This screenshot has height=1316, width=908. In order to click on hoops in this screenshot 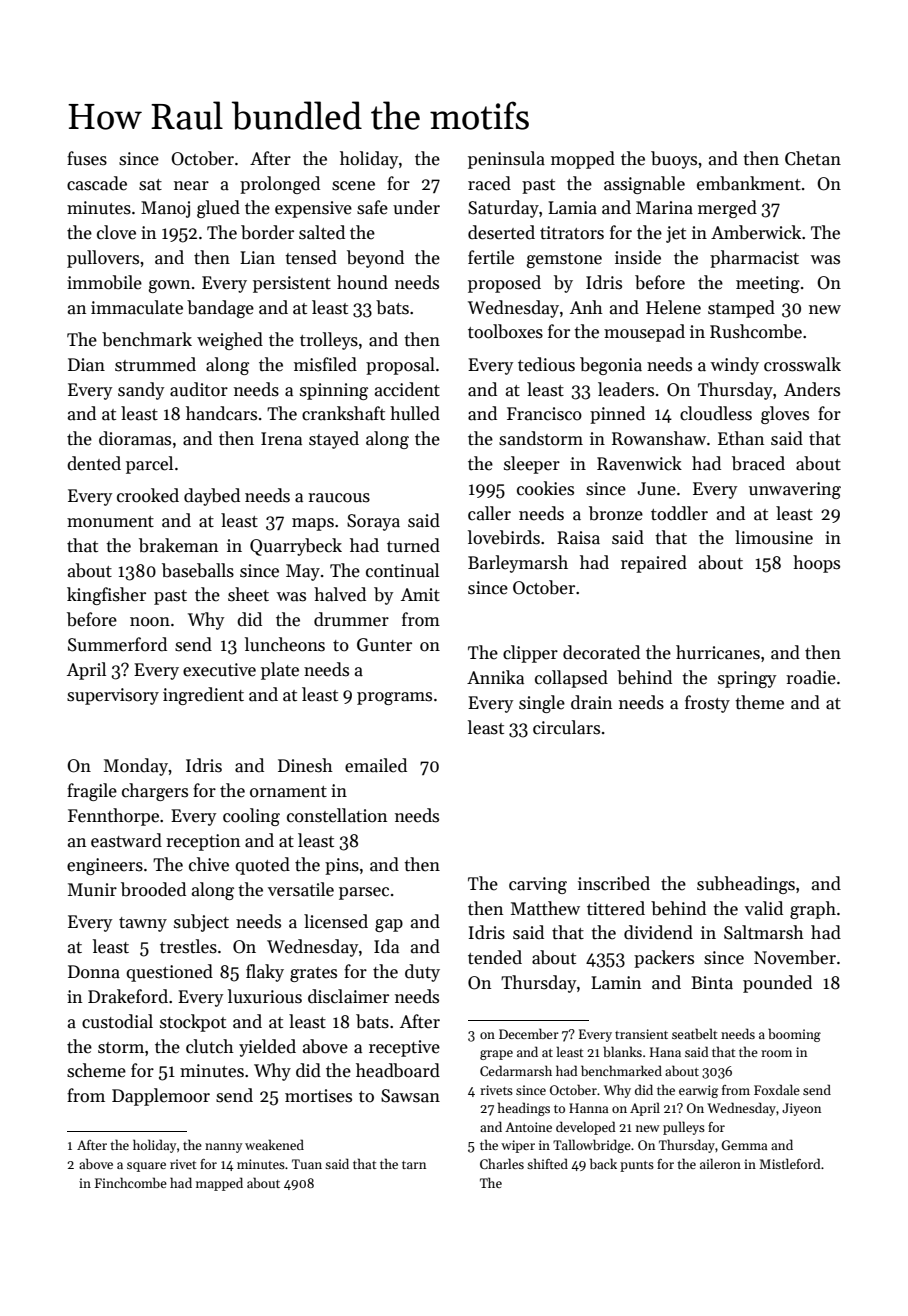, I will do `click(816, 564)`.
